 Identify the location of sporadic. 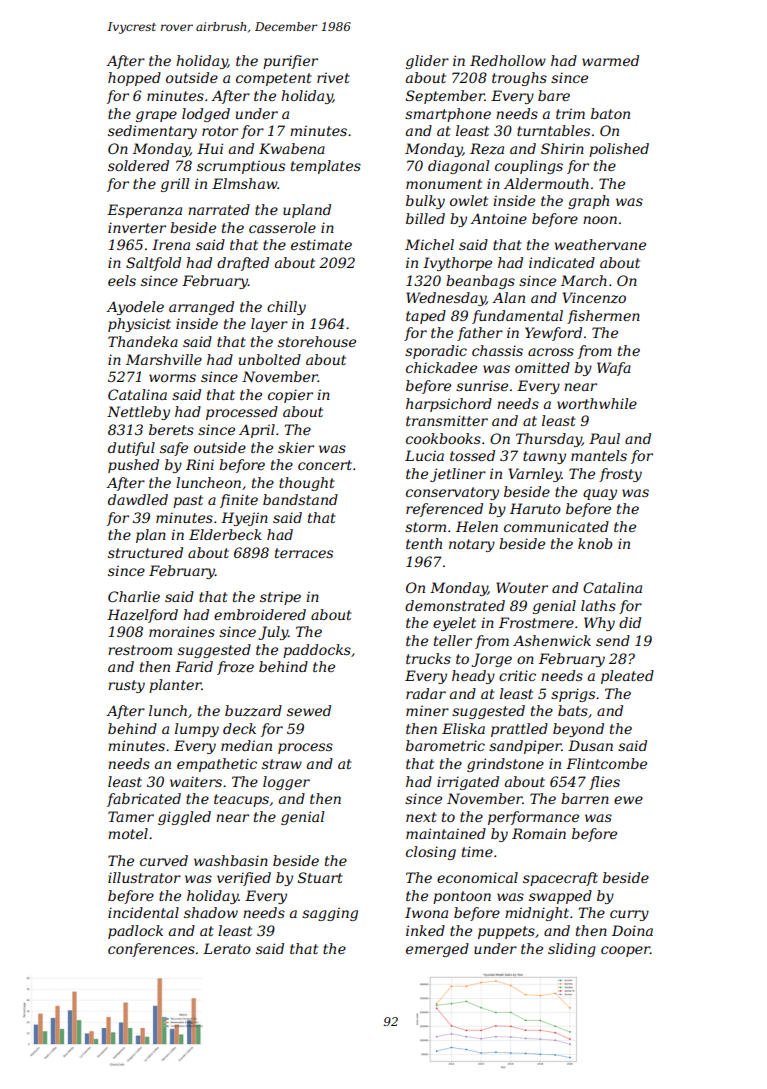
(436, 352).
